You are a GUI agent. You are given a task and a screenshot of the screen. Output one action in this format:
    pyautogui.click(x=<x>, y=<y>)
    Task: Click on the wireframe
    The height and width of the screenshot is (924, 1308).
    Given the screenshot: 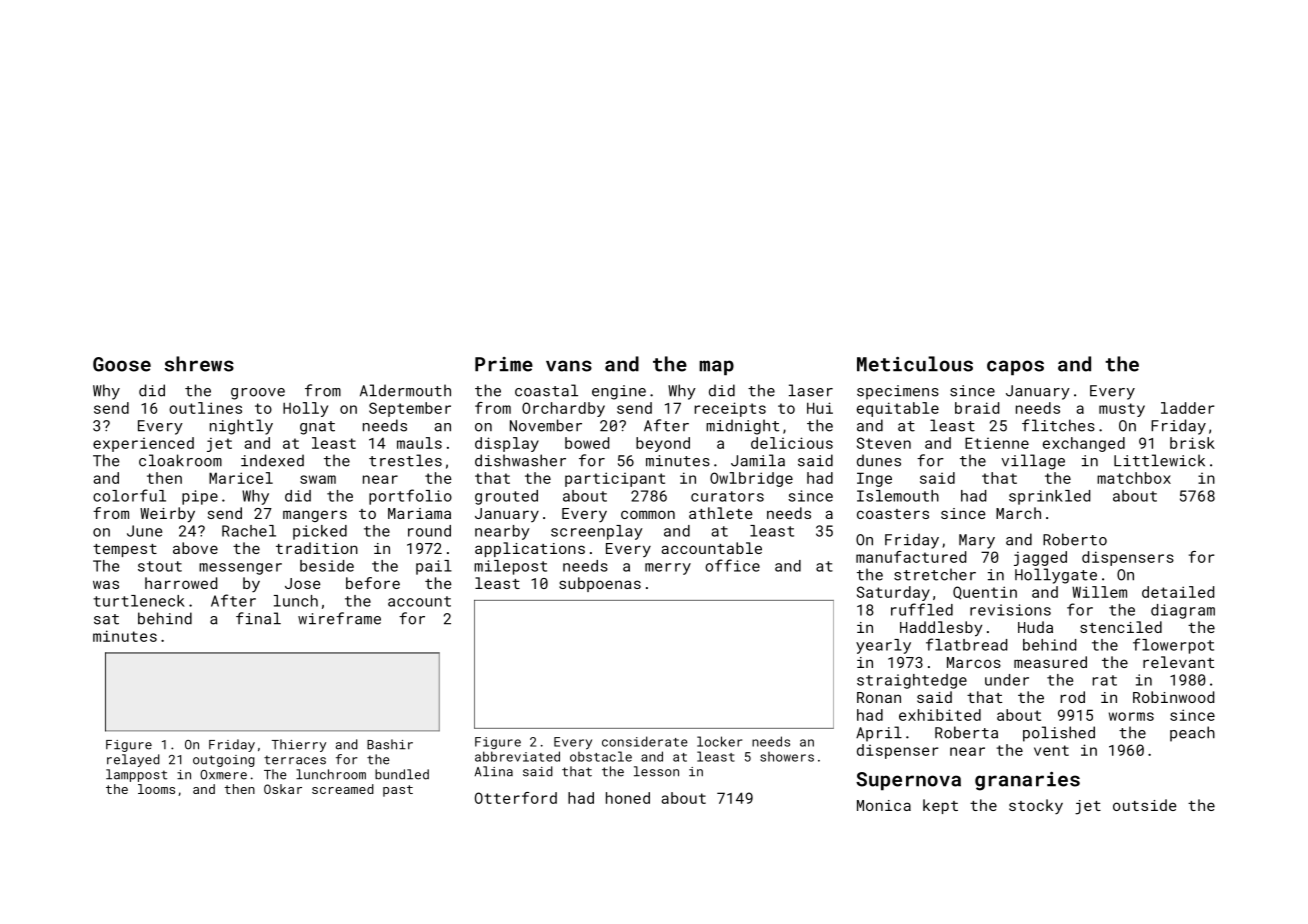 What is the action you would take?
    pyautogui.click(x=339, y=618)
